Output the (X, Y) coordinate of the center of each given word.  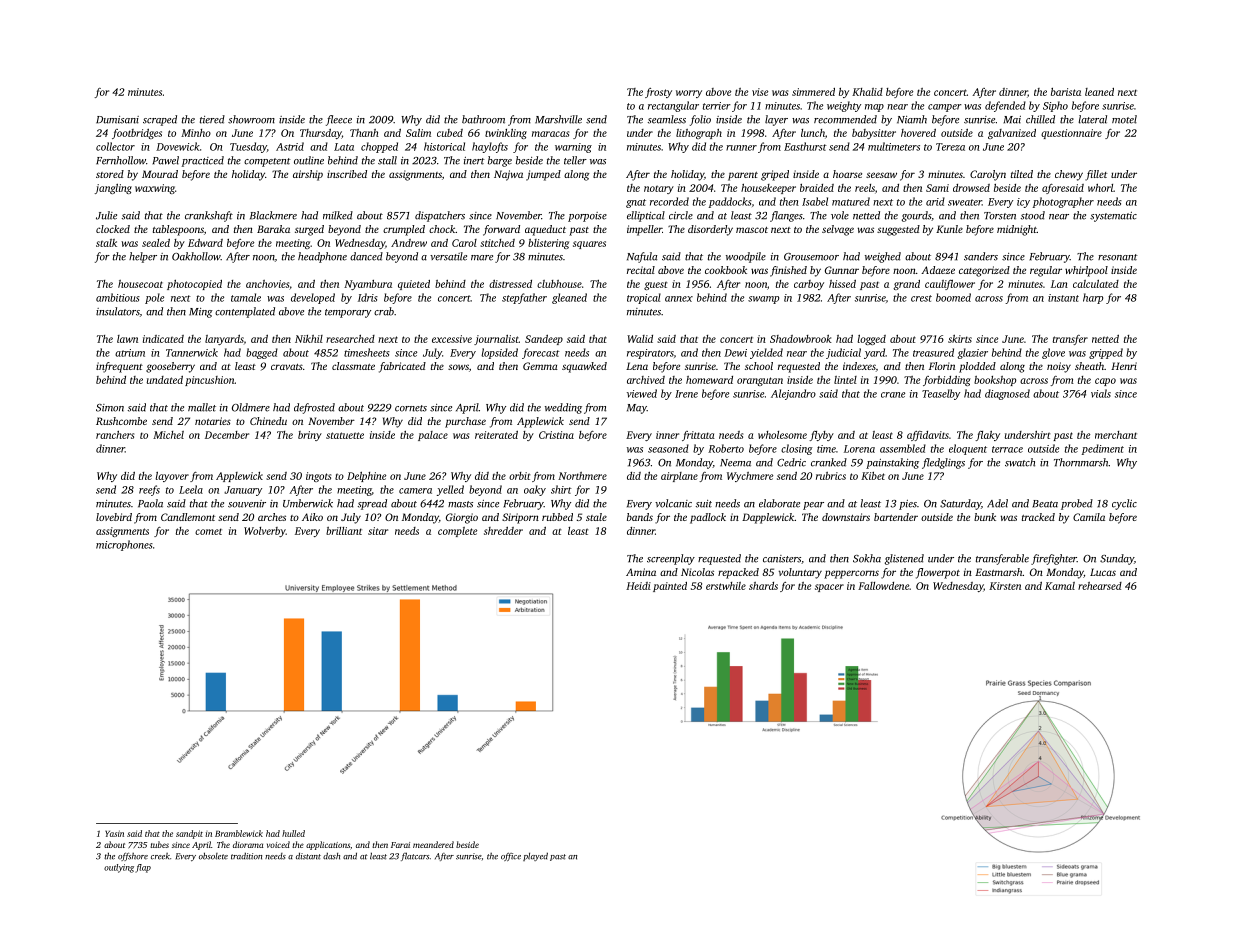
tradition (246, 856)
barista (1066, 92)
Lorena (859, 449)
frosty (658, 93)
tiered (212, 119)
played (535, 856)
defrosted (314, 408)
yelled (450, 490)
